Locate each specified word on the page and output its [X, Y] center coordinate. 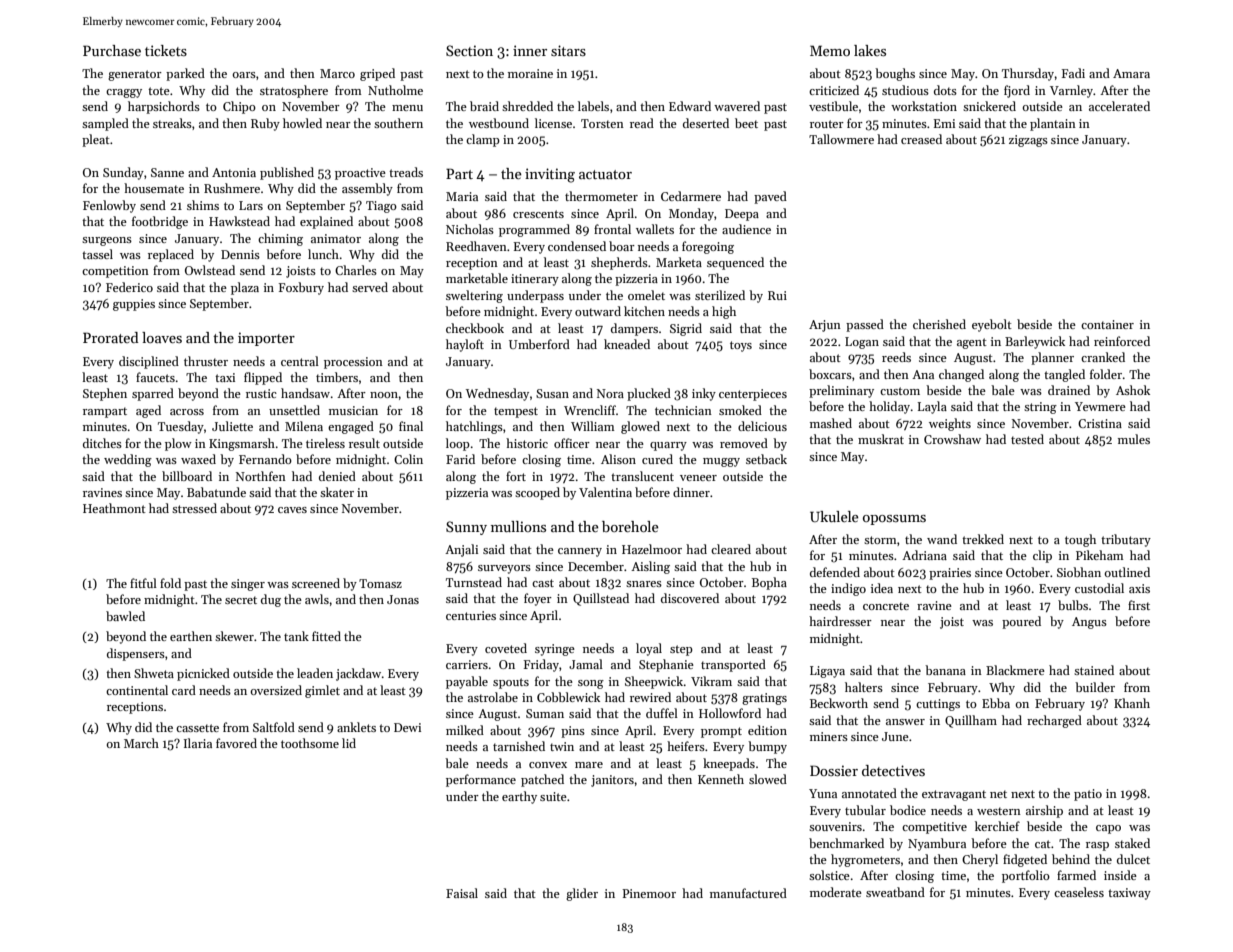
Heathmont [114, 508]
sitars [568, 50]
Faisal [462, 893]
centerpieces [753, 395]
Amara [1131, 73]
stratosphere [294, 91]
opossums [894, 520]
